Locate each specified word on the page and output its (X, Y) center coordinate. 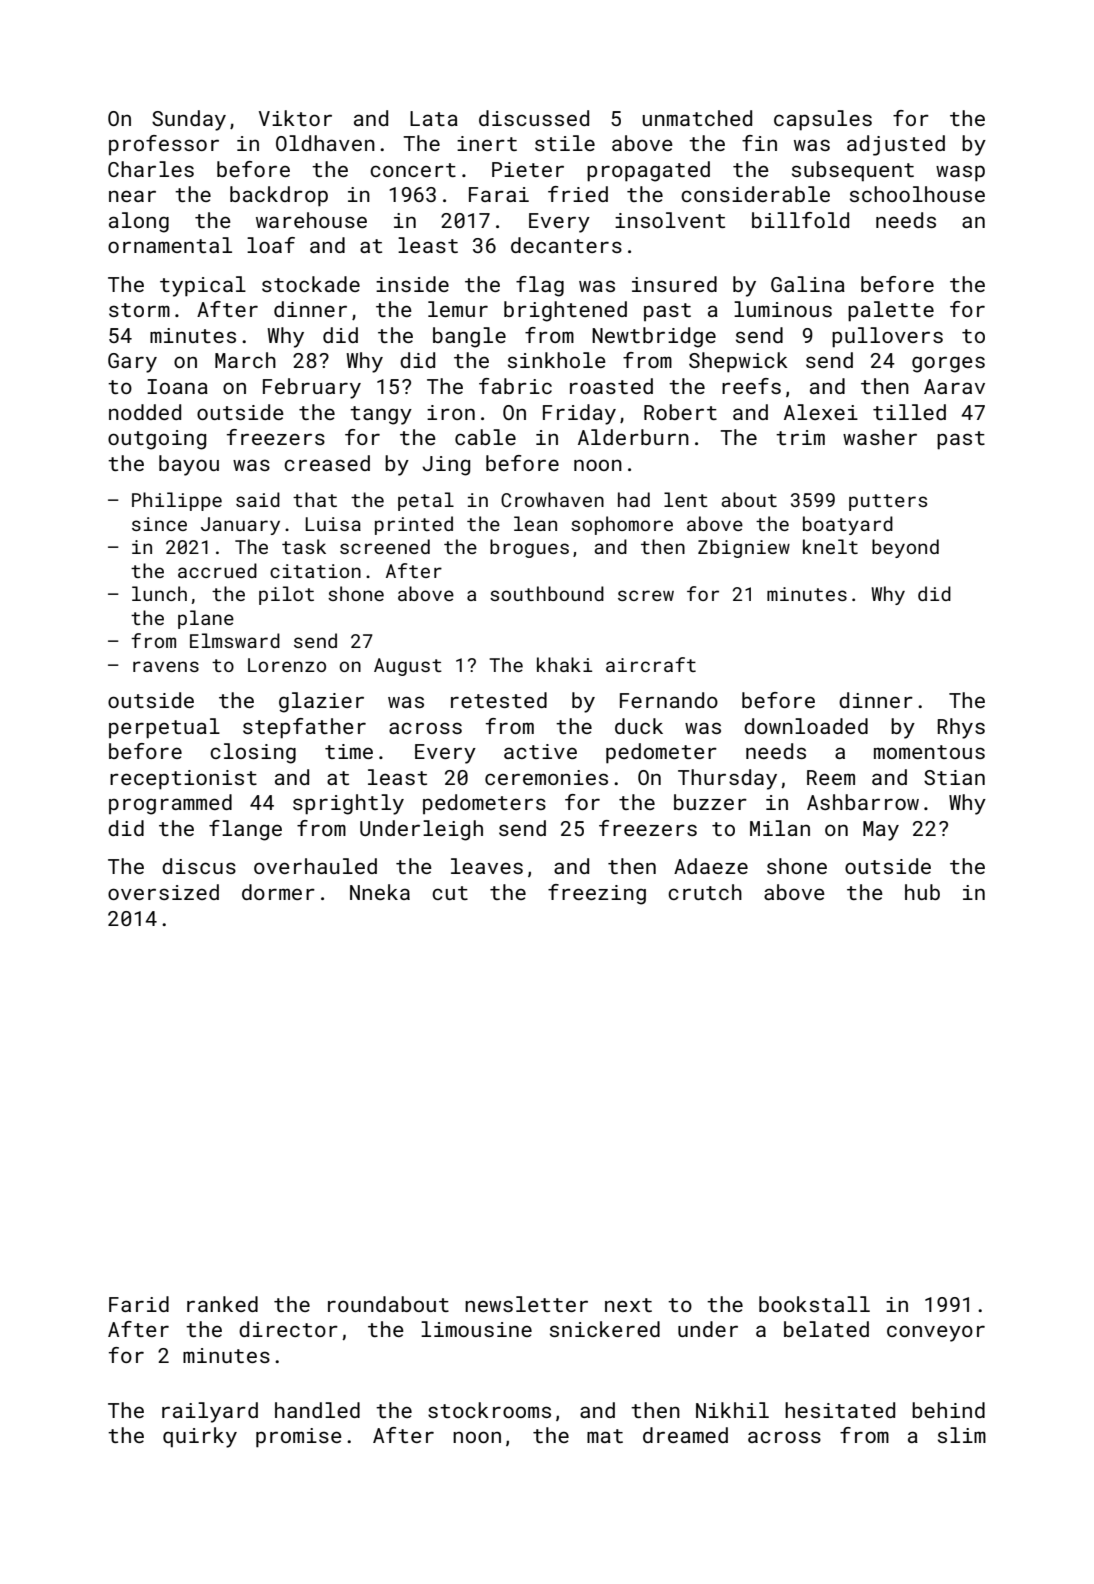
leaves (487, 866)
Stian (954, 777)
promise (299, 1438)
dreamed (685, 1435)
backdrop (279, 196)
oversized (163, 892)
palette (891, 311)
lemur (458, 309)
